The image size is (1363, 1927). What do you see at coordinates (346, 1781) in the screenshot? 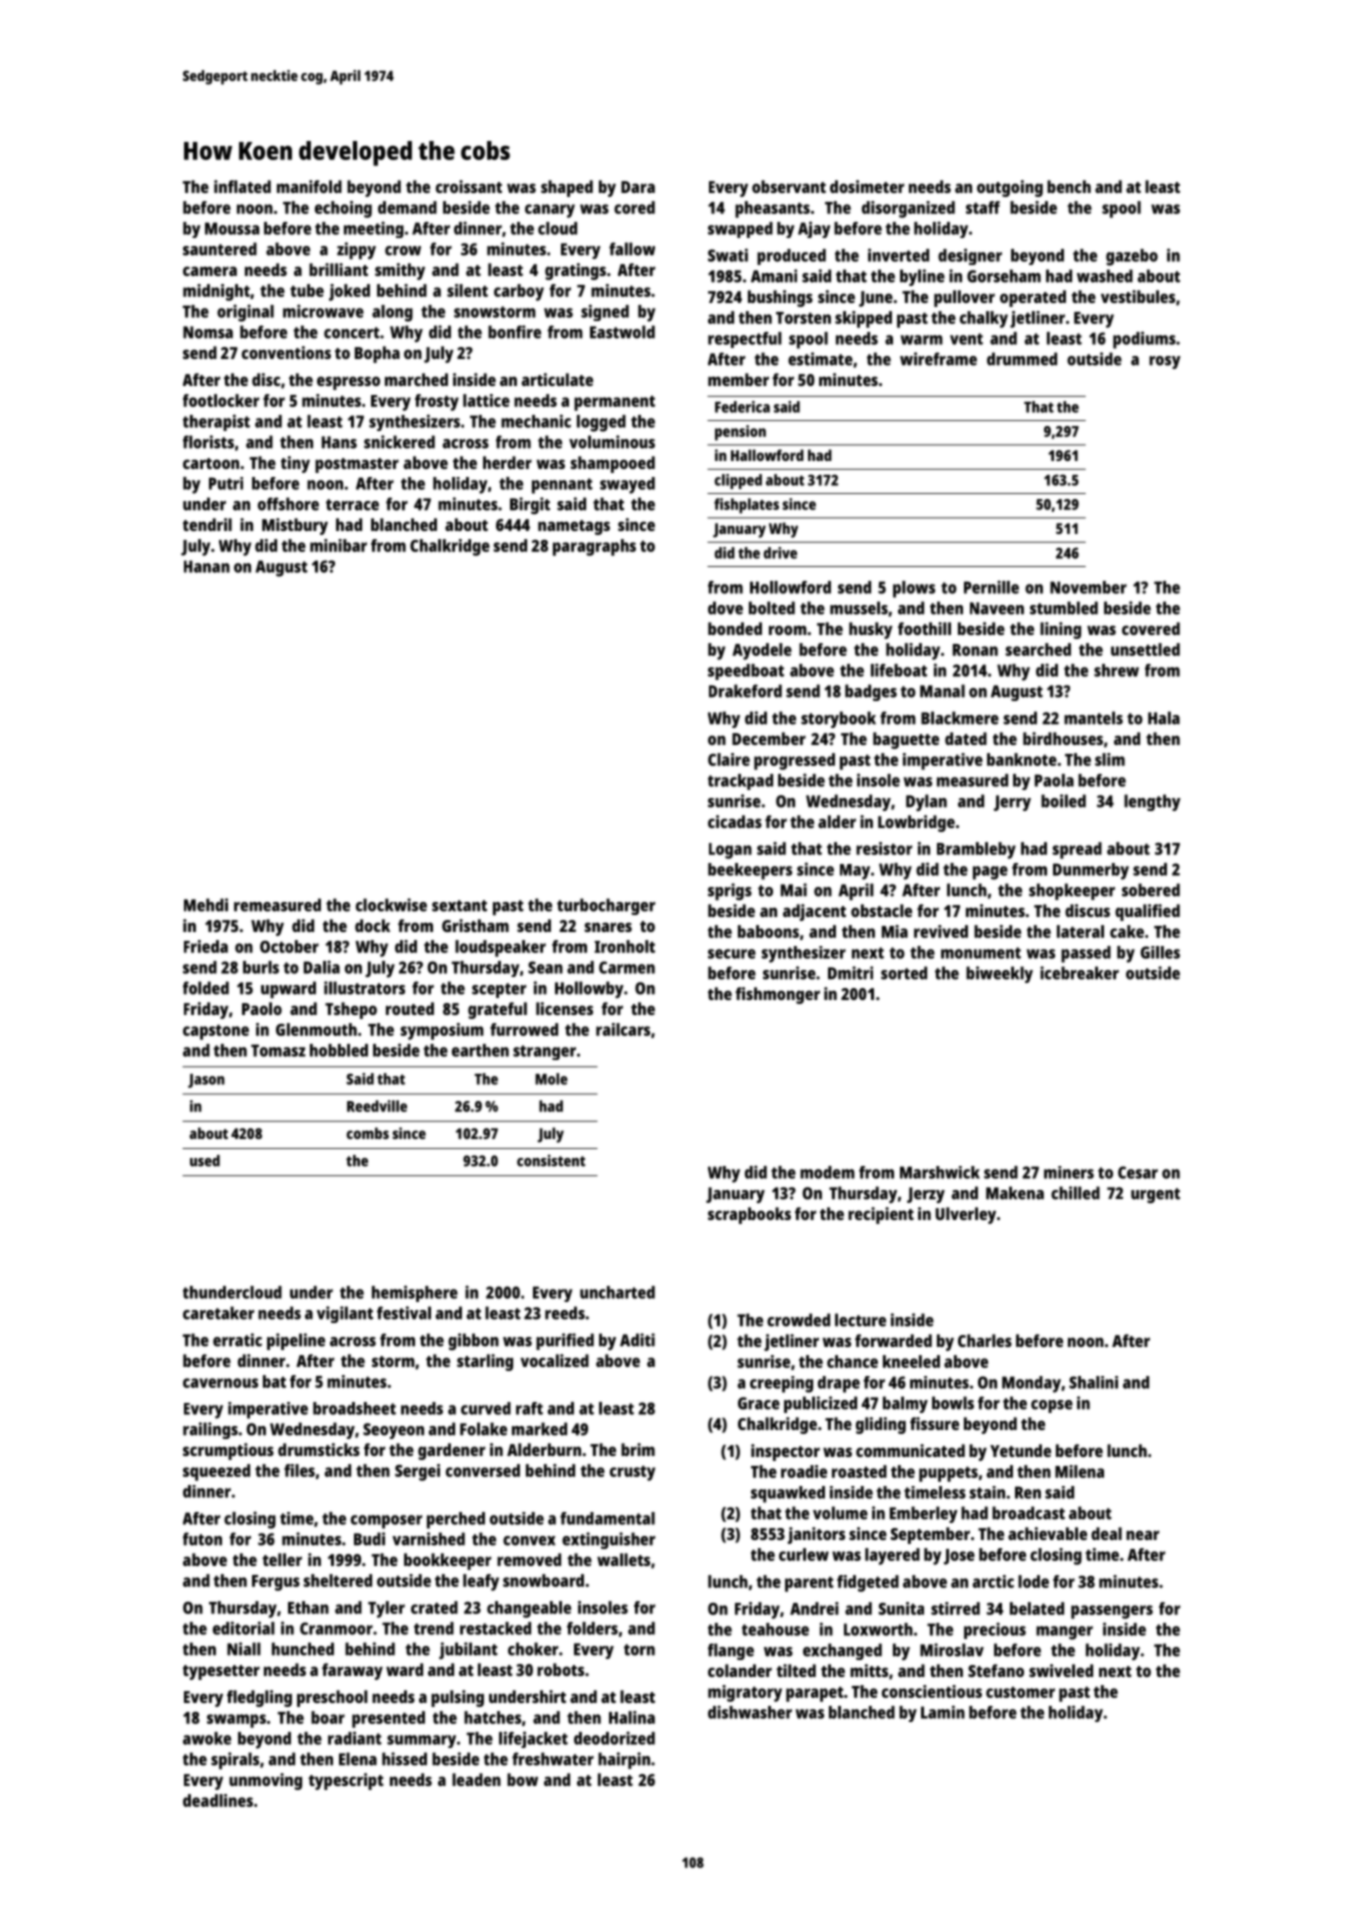
I see `typescript` at bounding box center [346, 1781].
